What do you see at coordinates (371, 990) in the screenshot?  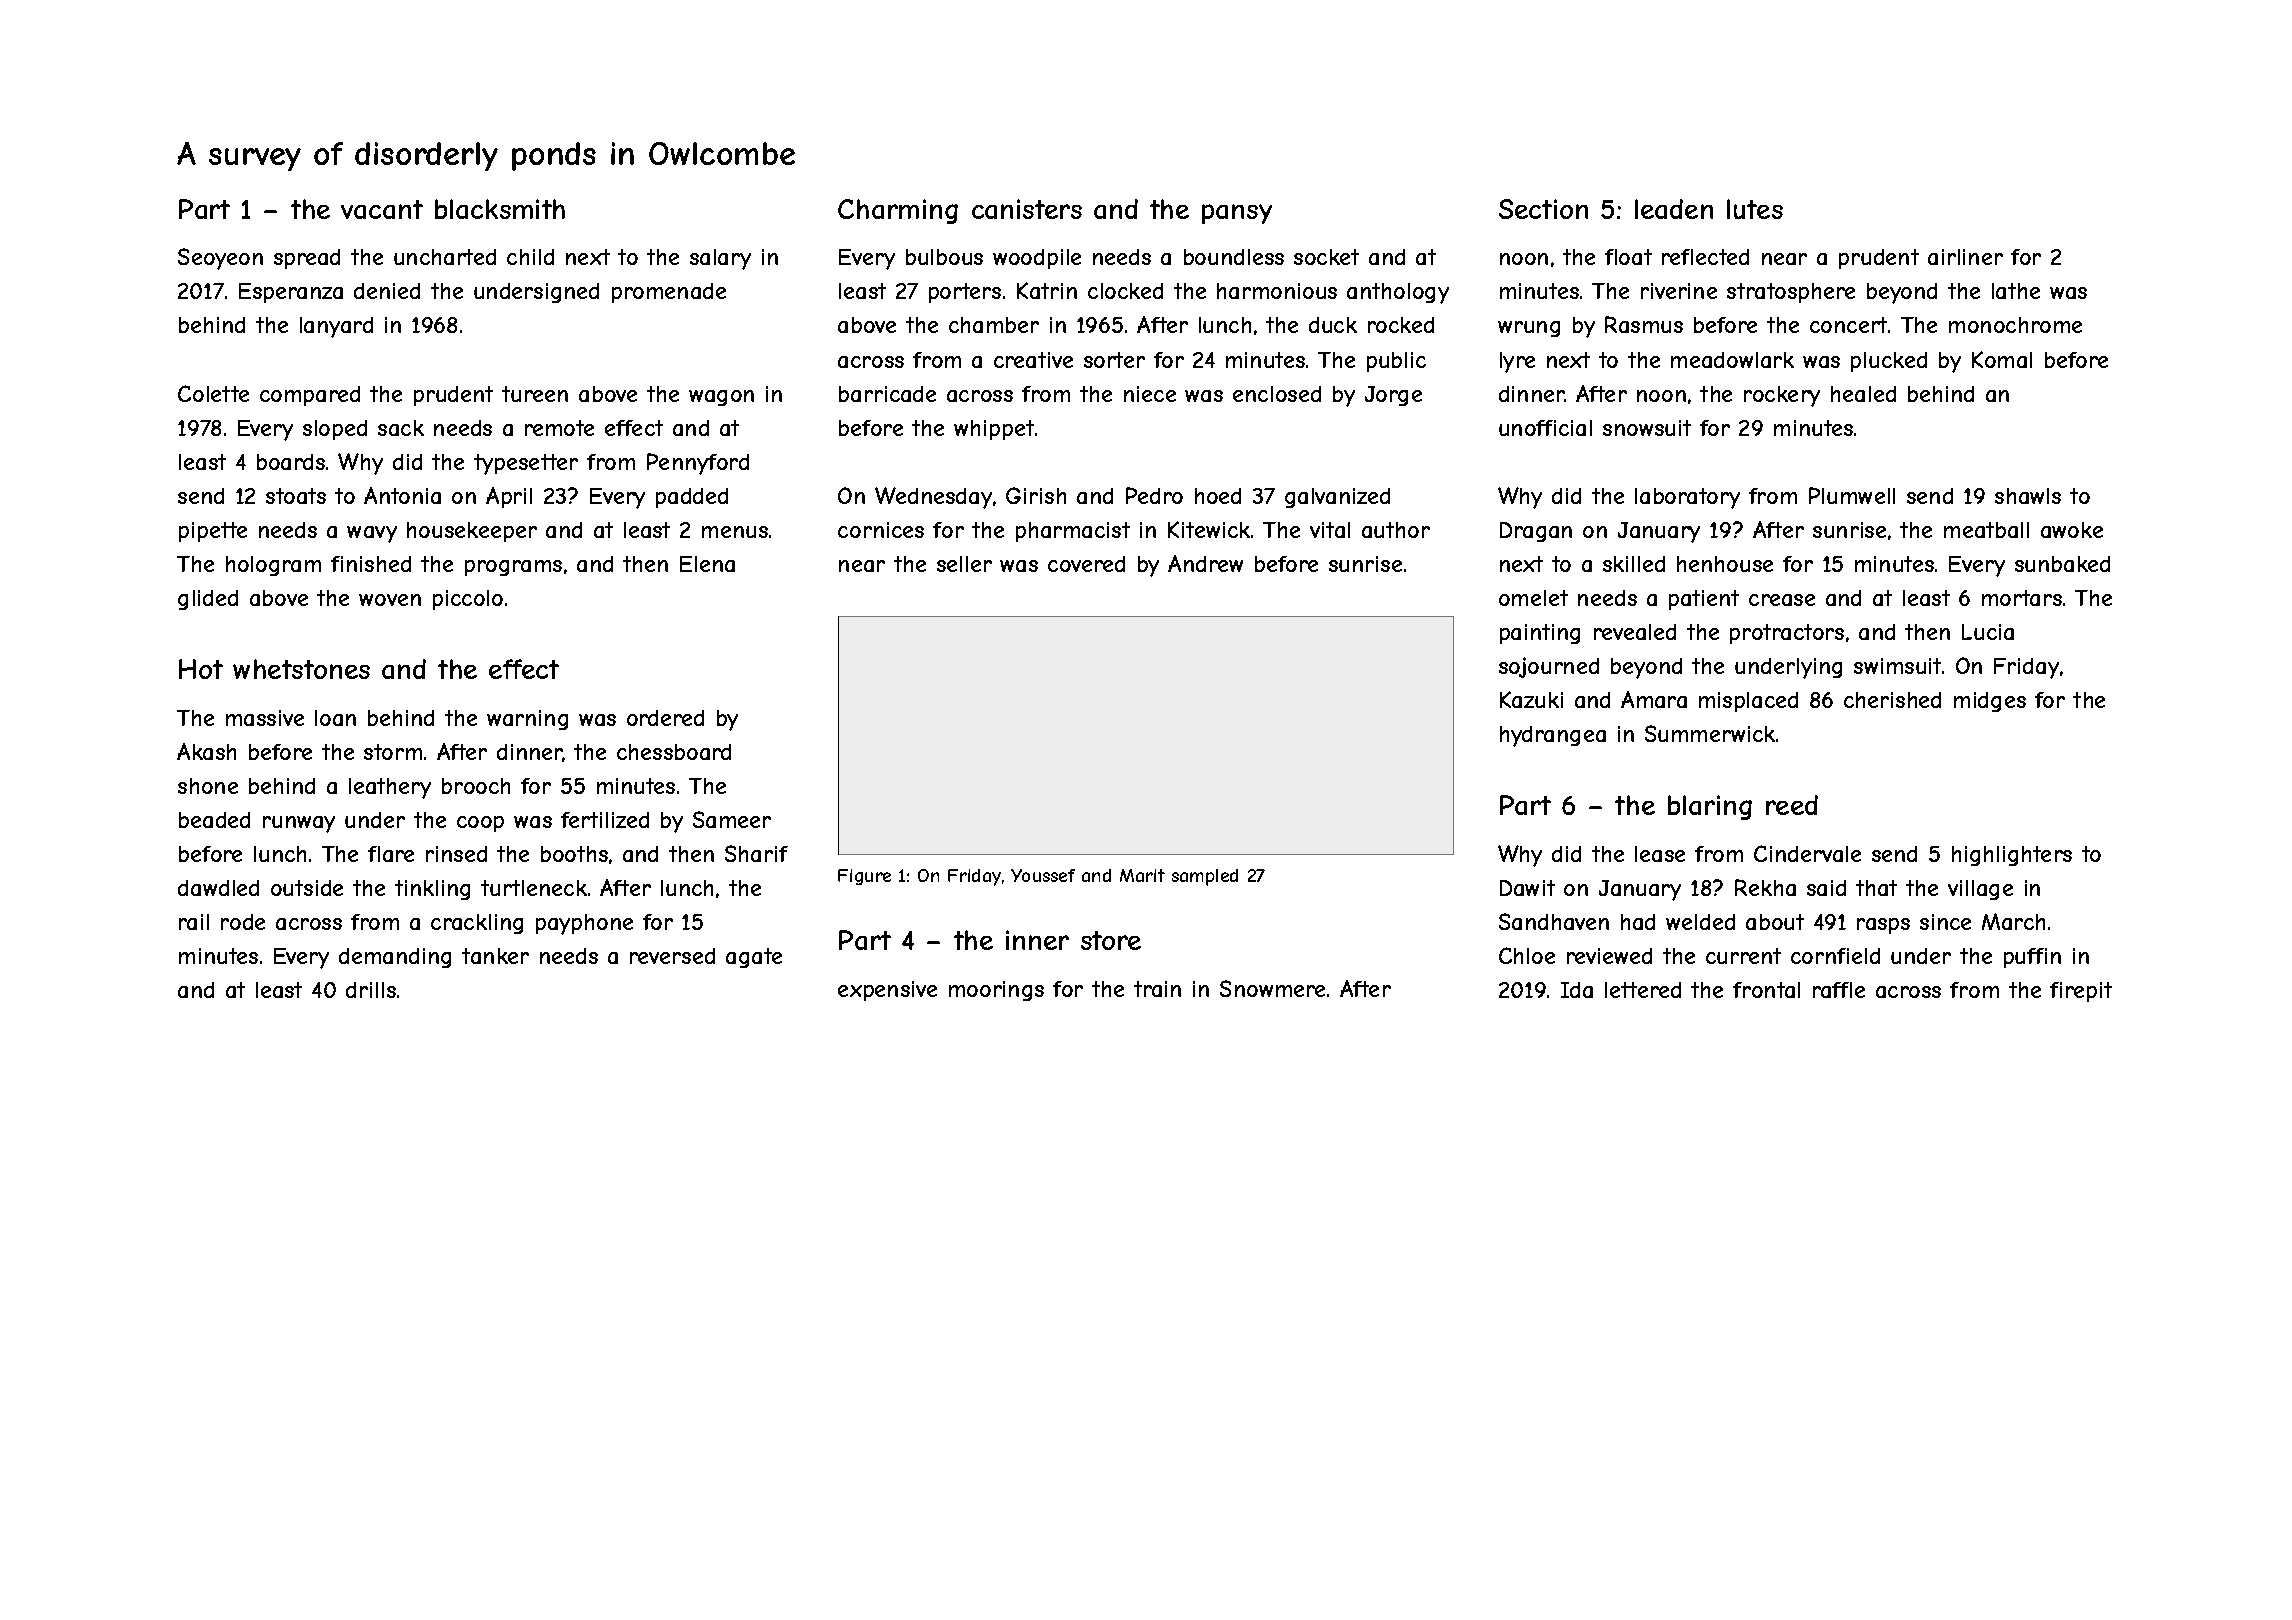 I see `drills` at bounding box center [371, 990].
